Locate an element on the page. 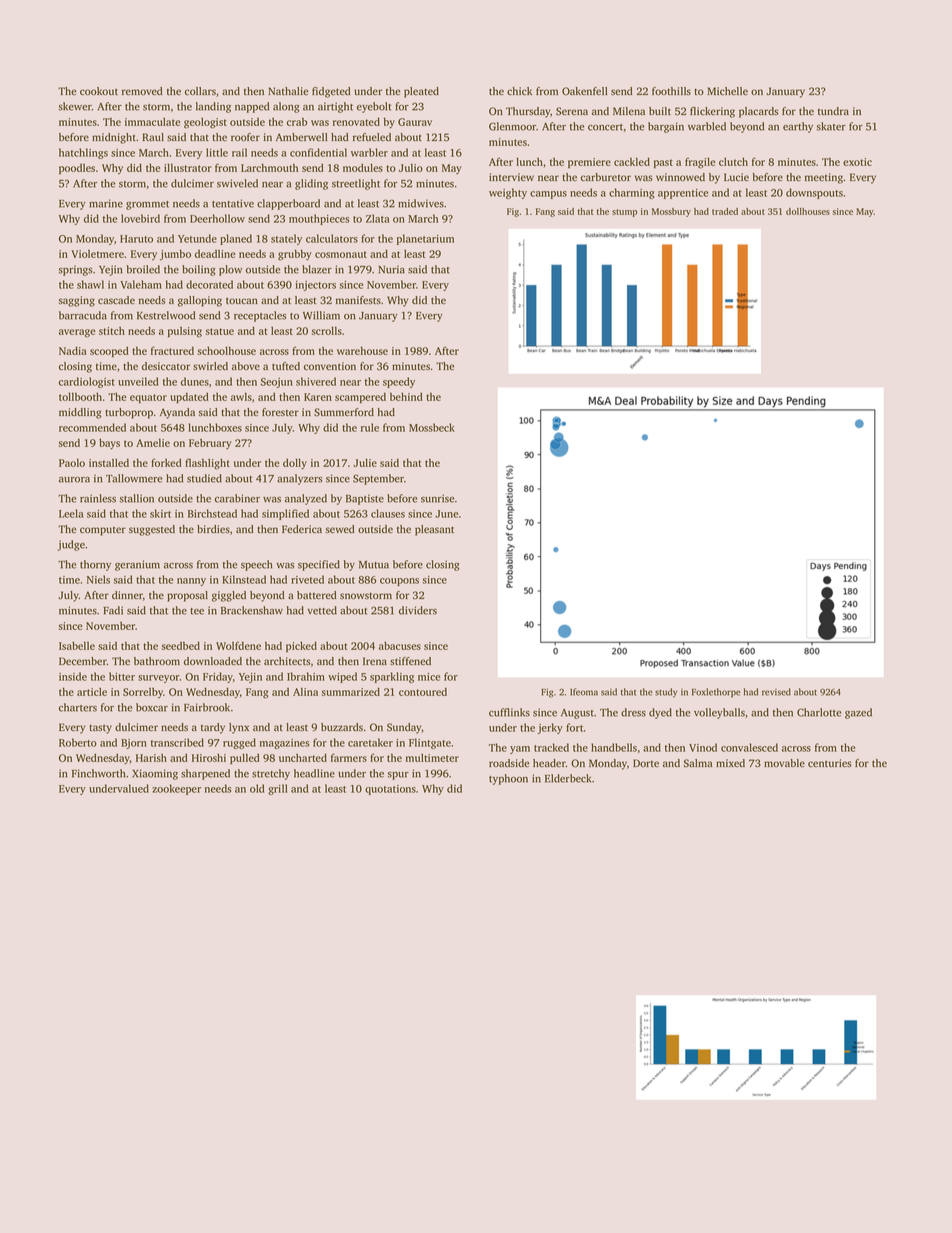 The image size is (952, 1233). pleated is located at coordinates (421, 92).
